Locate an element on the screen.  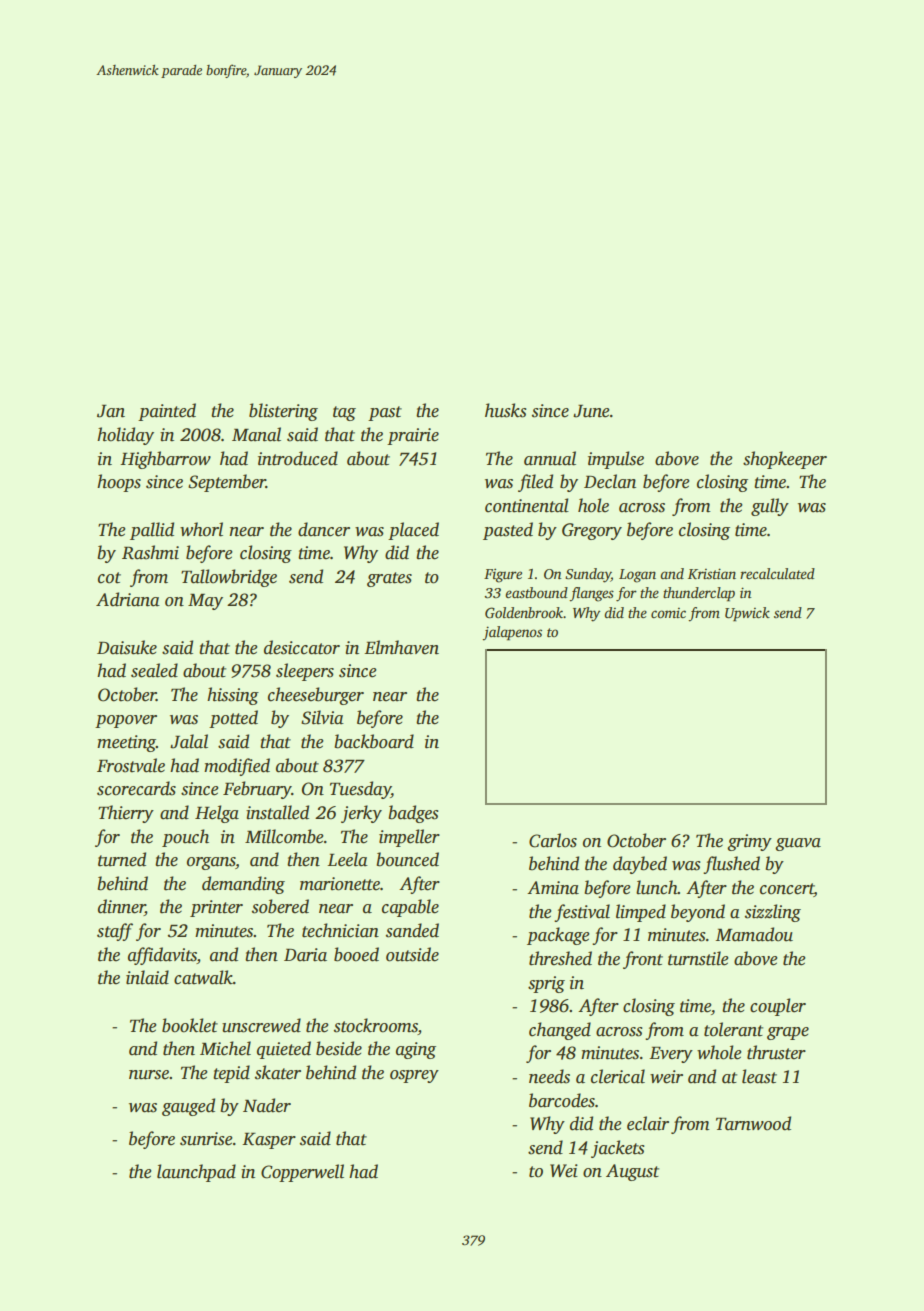
Copperwell is located at coordinates (302, 1173).
